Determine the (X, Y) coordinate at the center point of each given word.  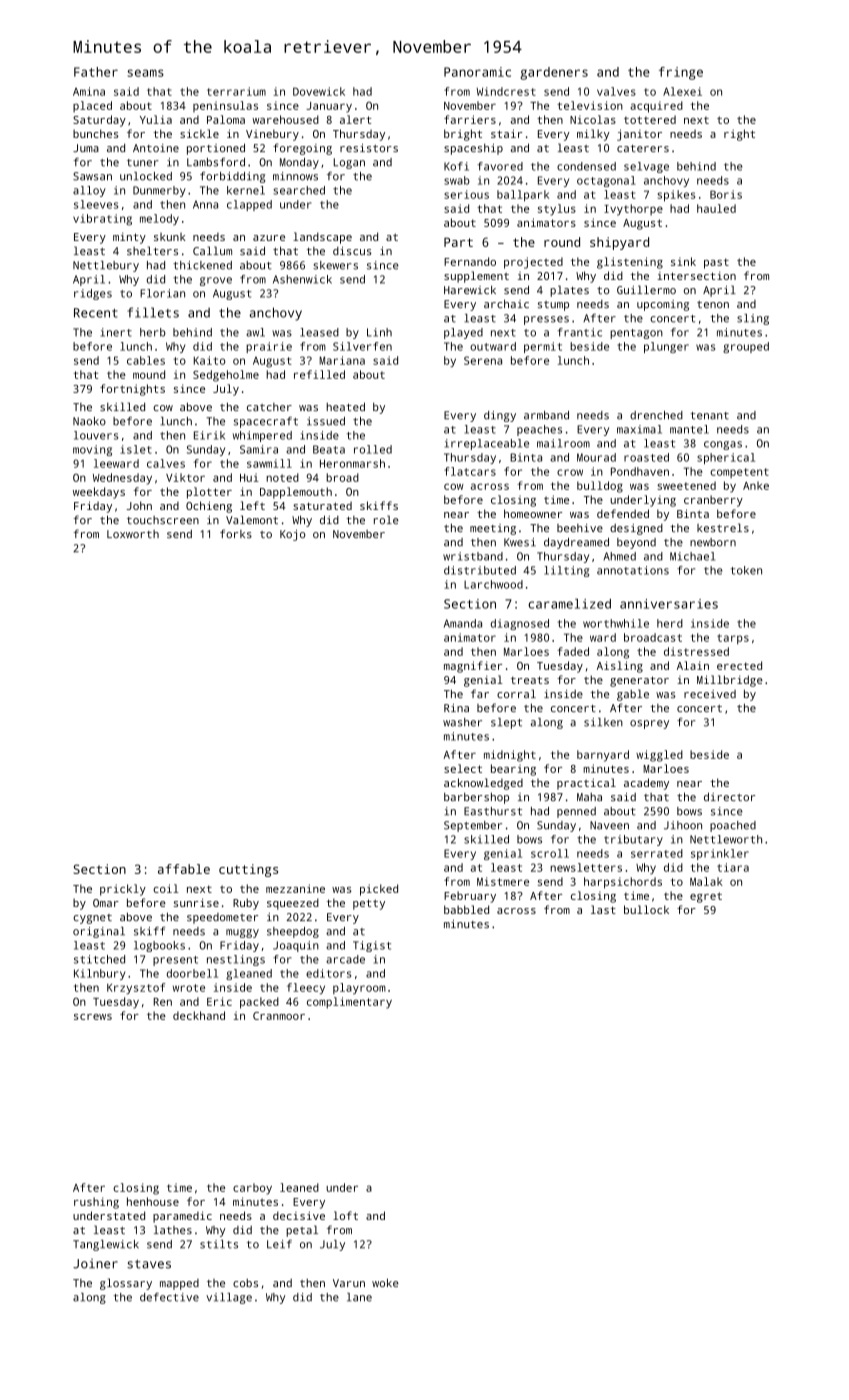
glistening (630, 263)
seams (146, 73)
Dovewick (319, 91)
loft (345, 1215)
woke (385, 1282)
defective (169, 1297)
